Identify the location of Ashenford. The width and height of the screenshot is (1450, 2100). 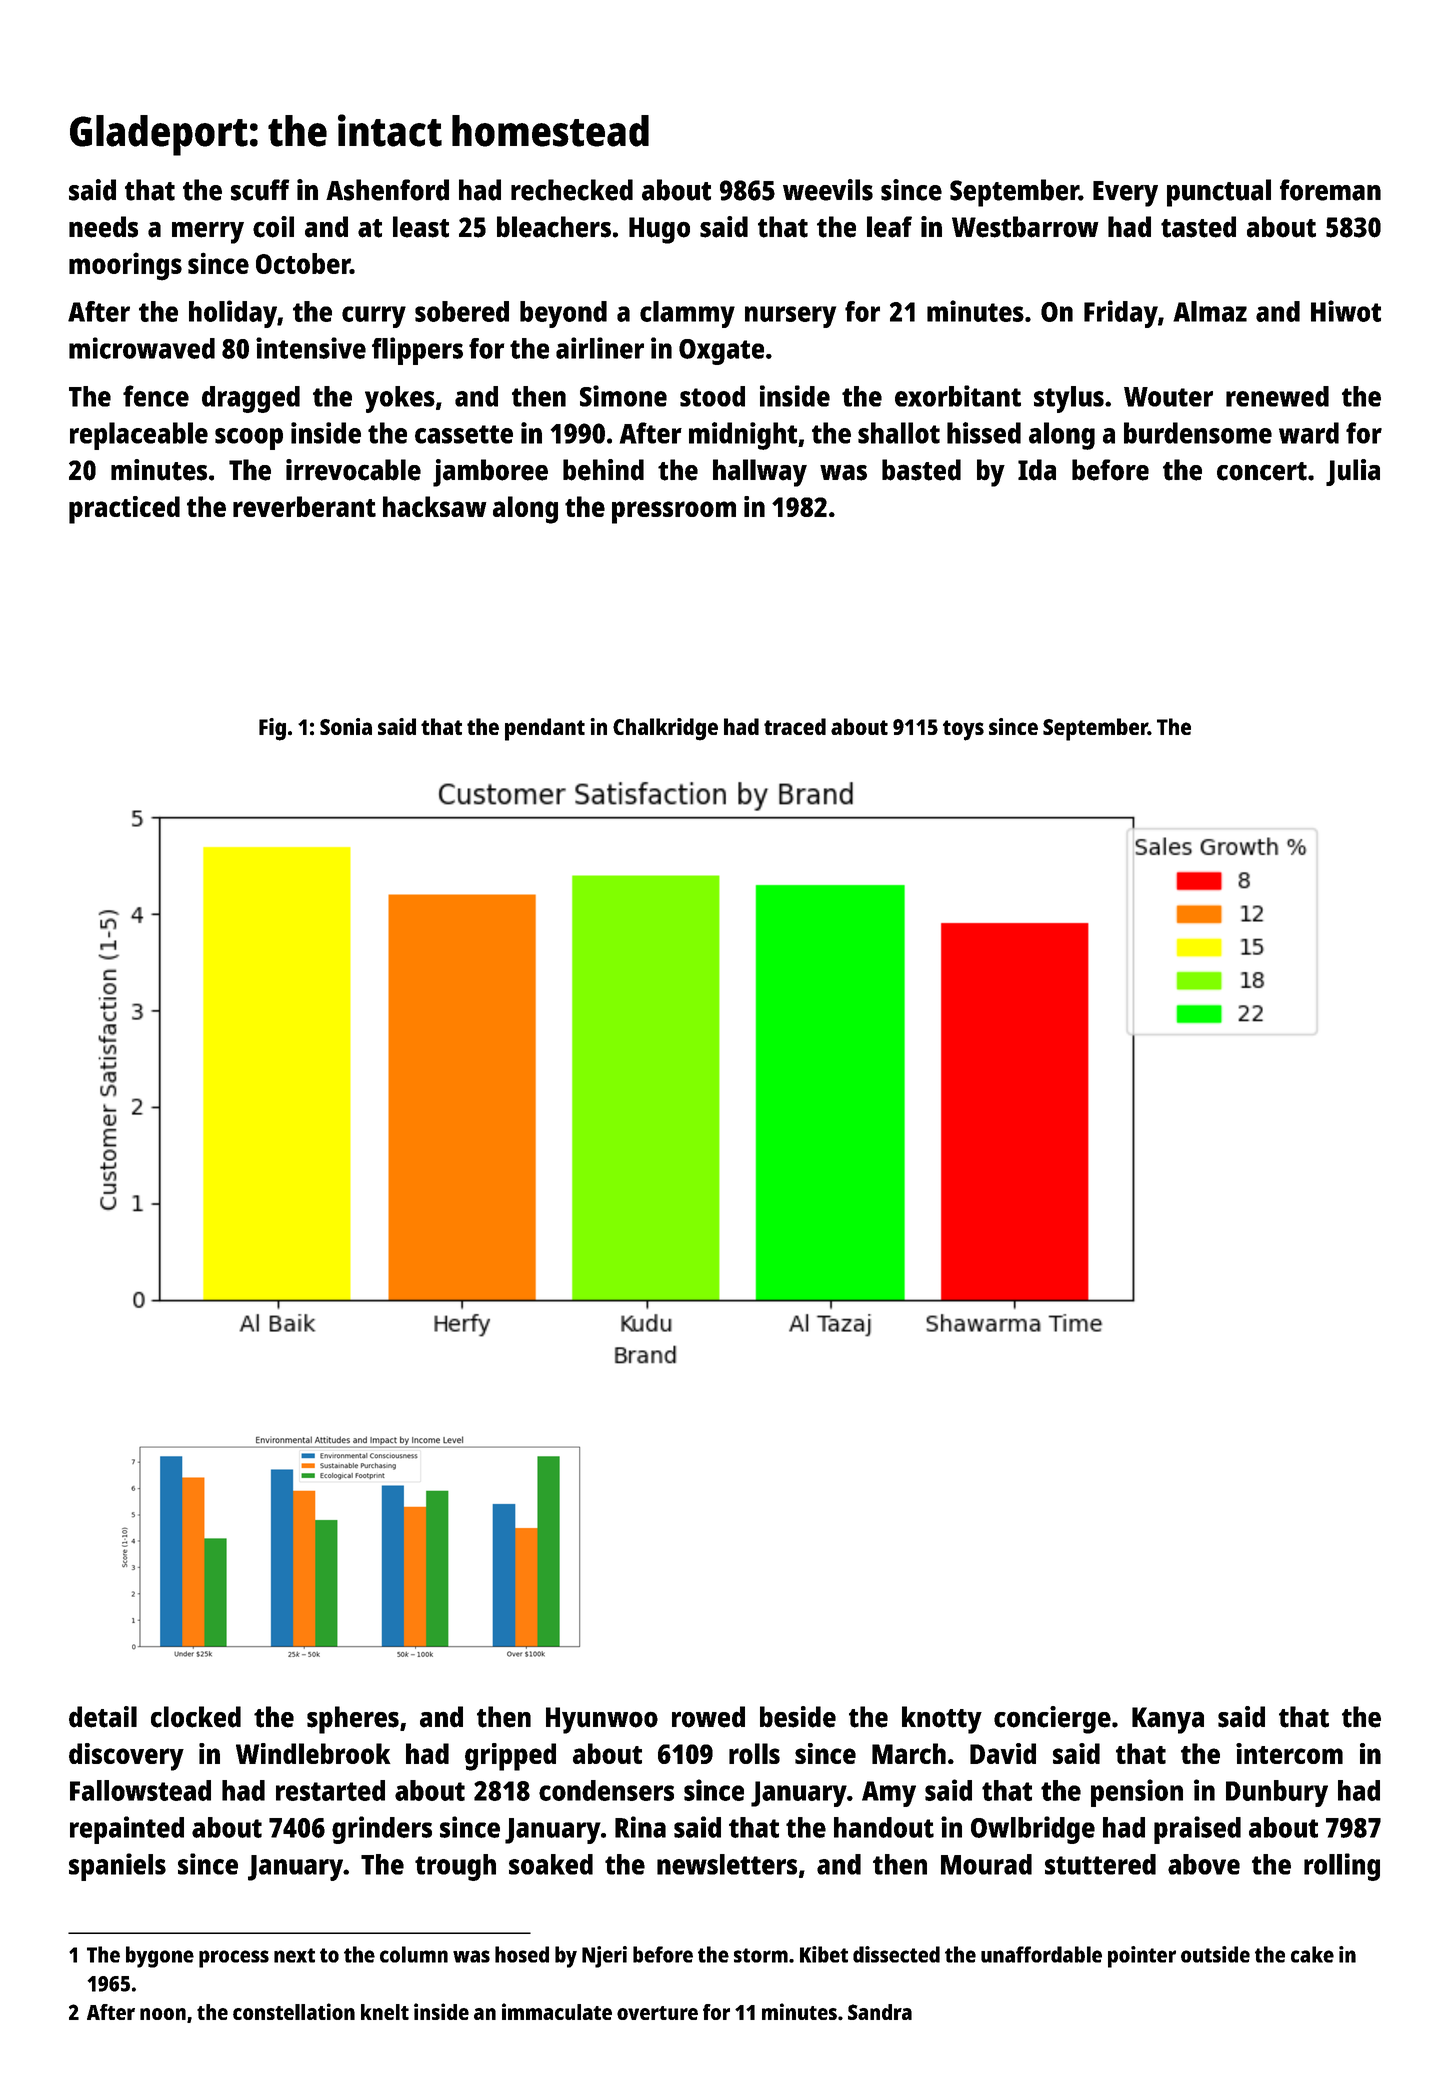
(387, 190).
